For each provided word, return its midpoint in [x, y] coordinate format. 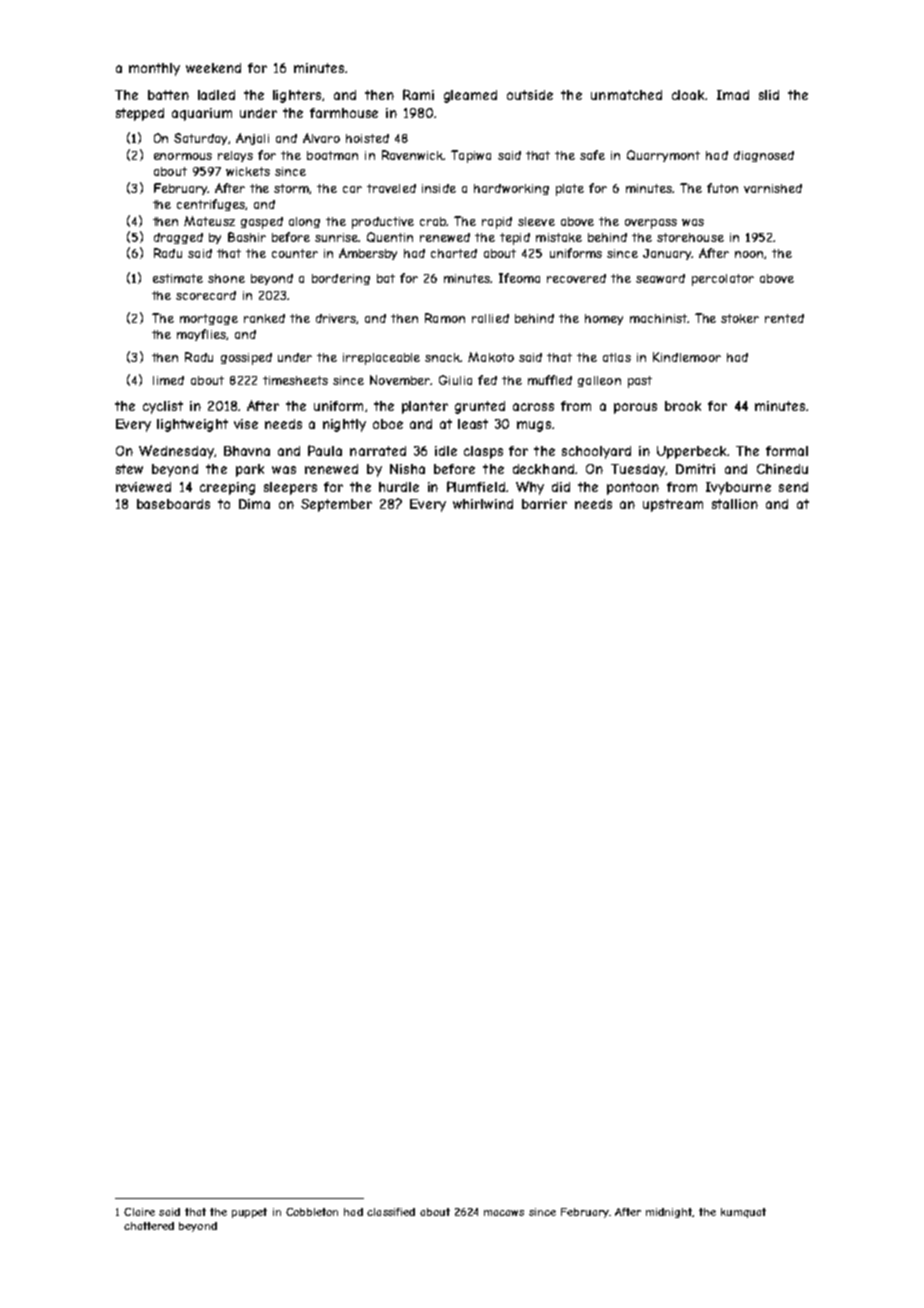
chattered [149, 1226]
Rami [418, 94]
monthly [154, 69]
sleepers [290, 488]
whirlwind [483, 504]
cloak [688, 95]
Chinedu [782, 469]
